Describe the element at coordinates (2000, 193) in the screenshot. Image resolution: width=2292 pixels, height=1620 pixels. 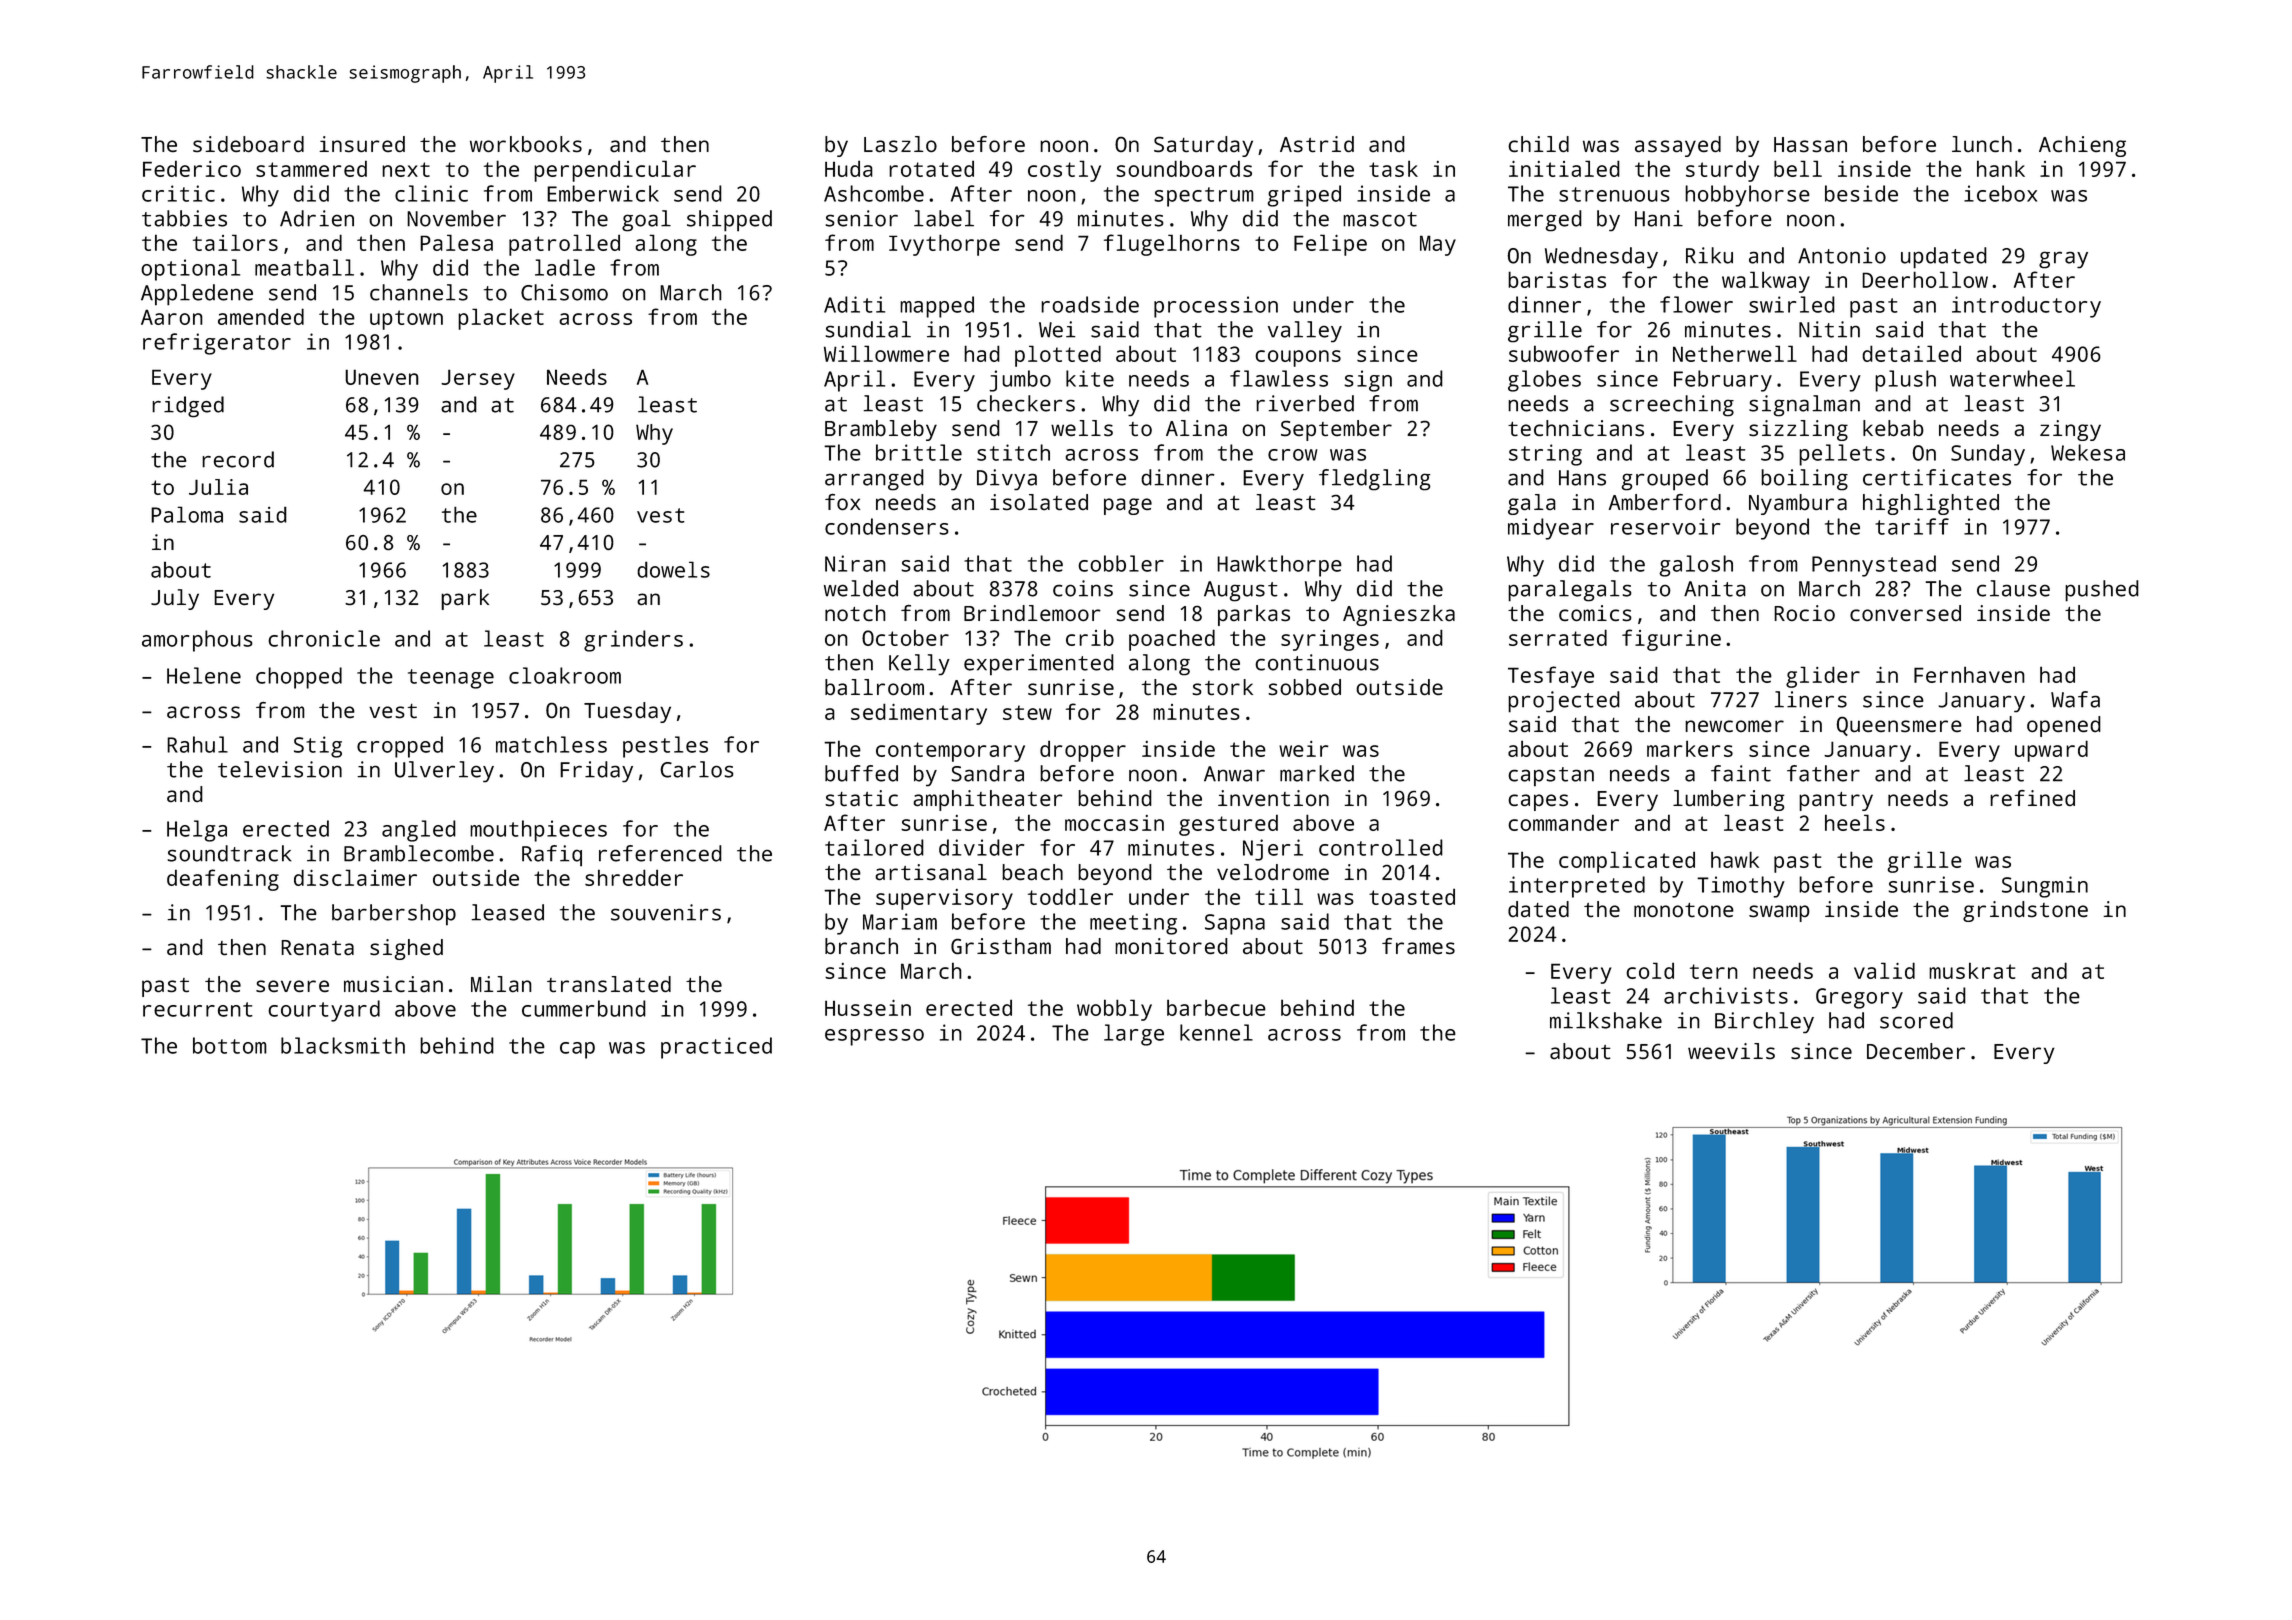
I see `icebox` at that location.
